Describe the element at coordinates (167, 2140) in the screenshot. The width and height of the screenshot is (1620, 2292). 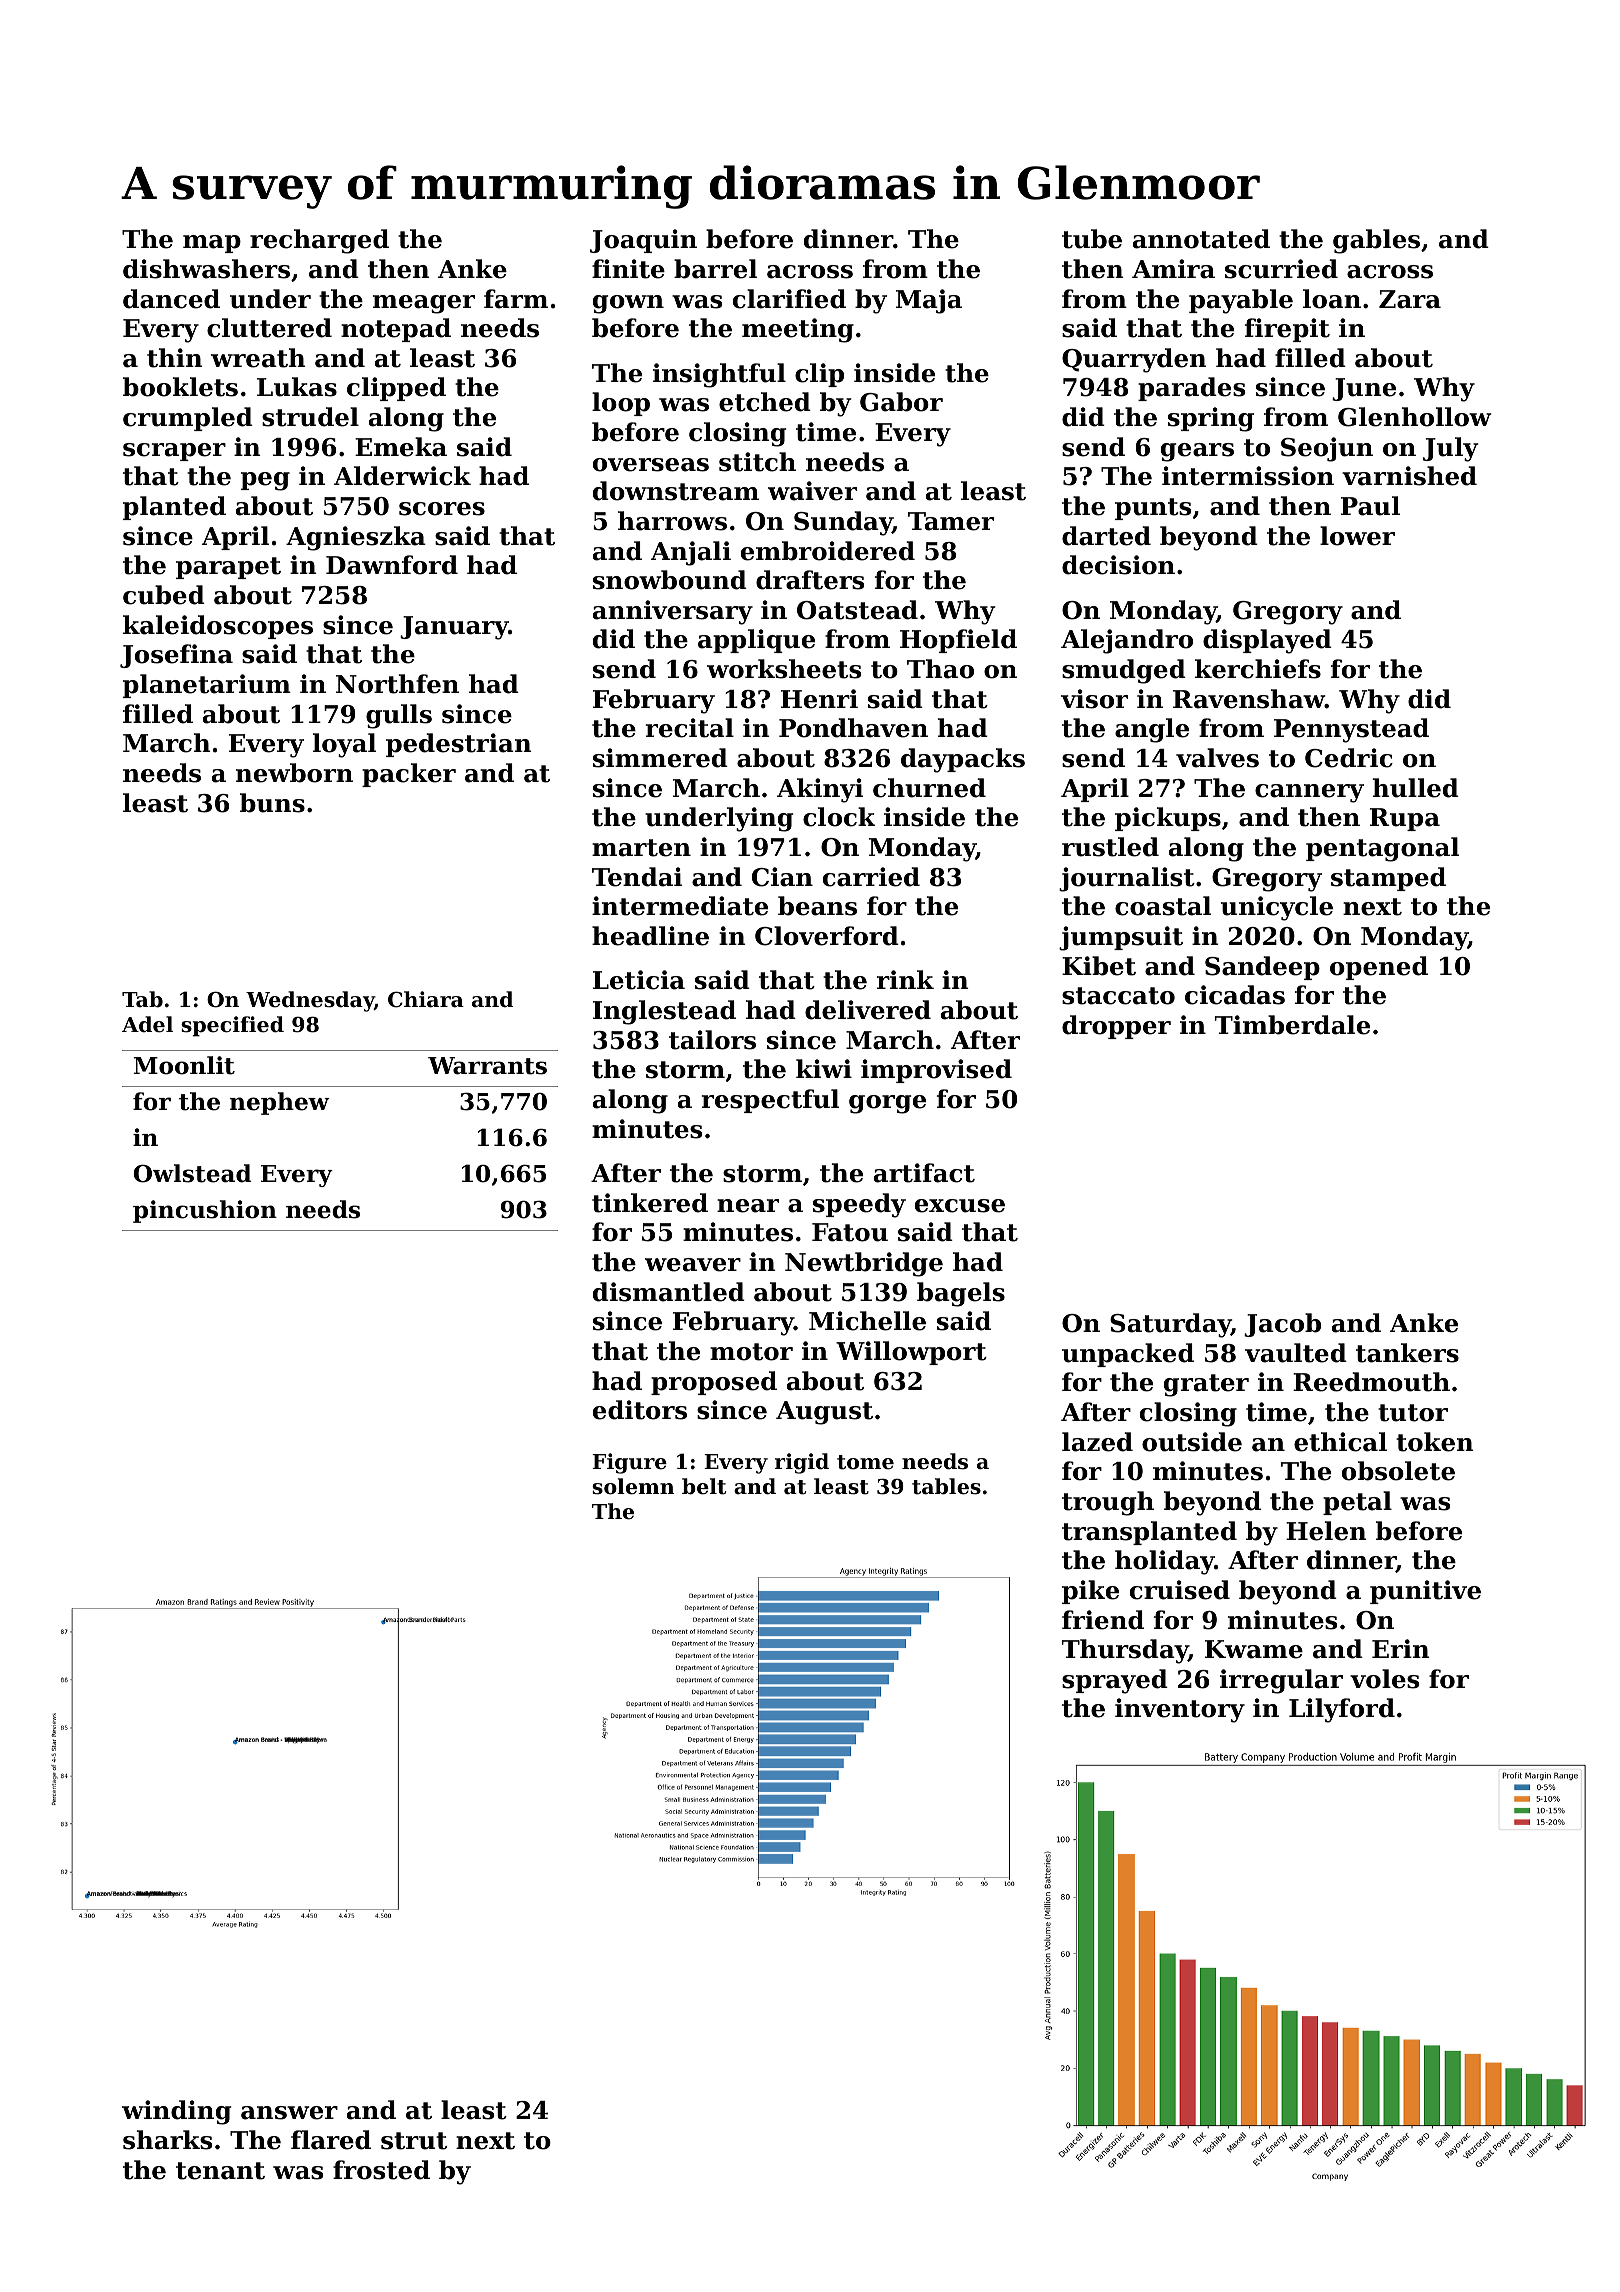
I see `sharks` at that location.
